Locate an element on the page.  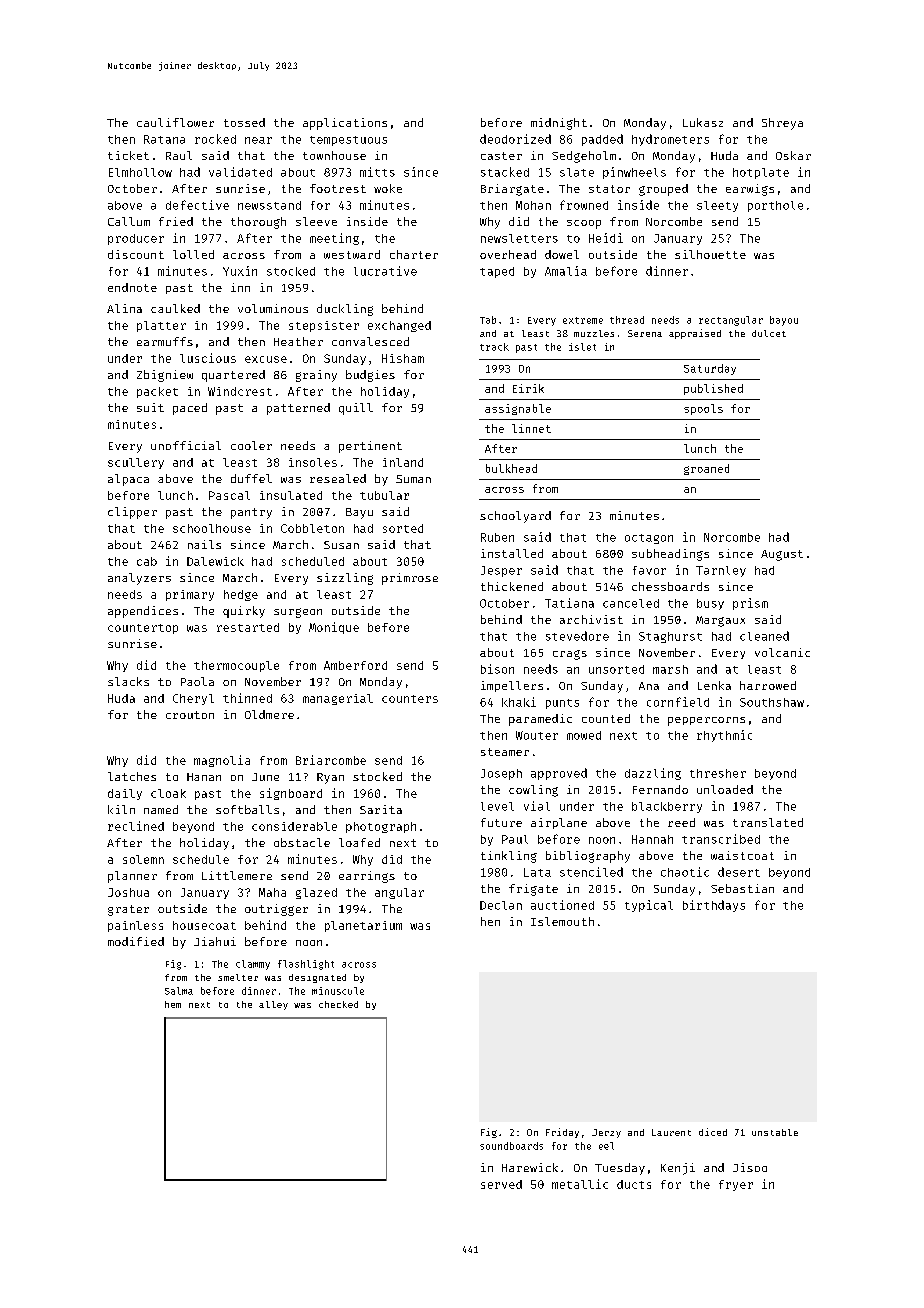
midnight is located at coordinates (559, 124).
